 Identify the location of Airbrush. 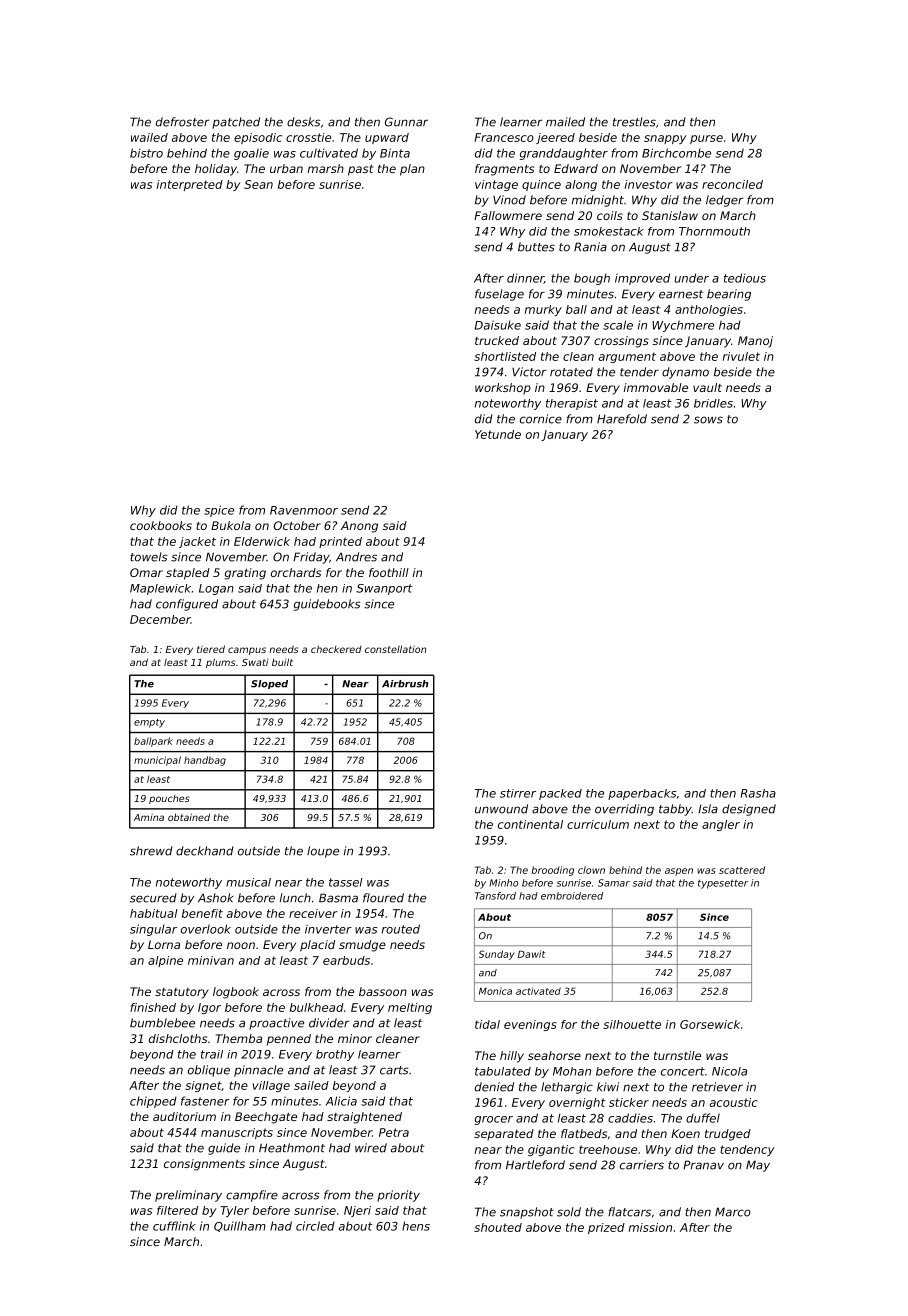
(405, 684).
